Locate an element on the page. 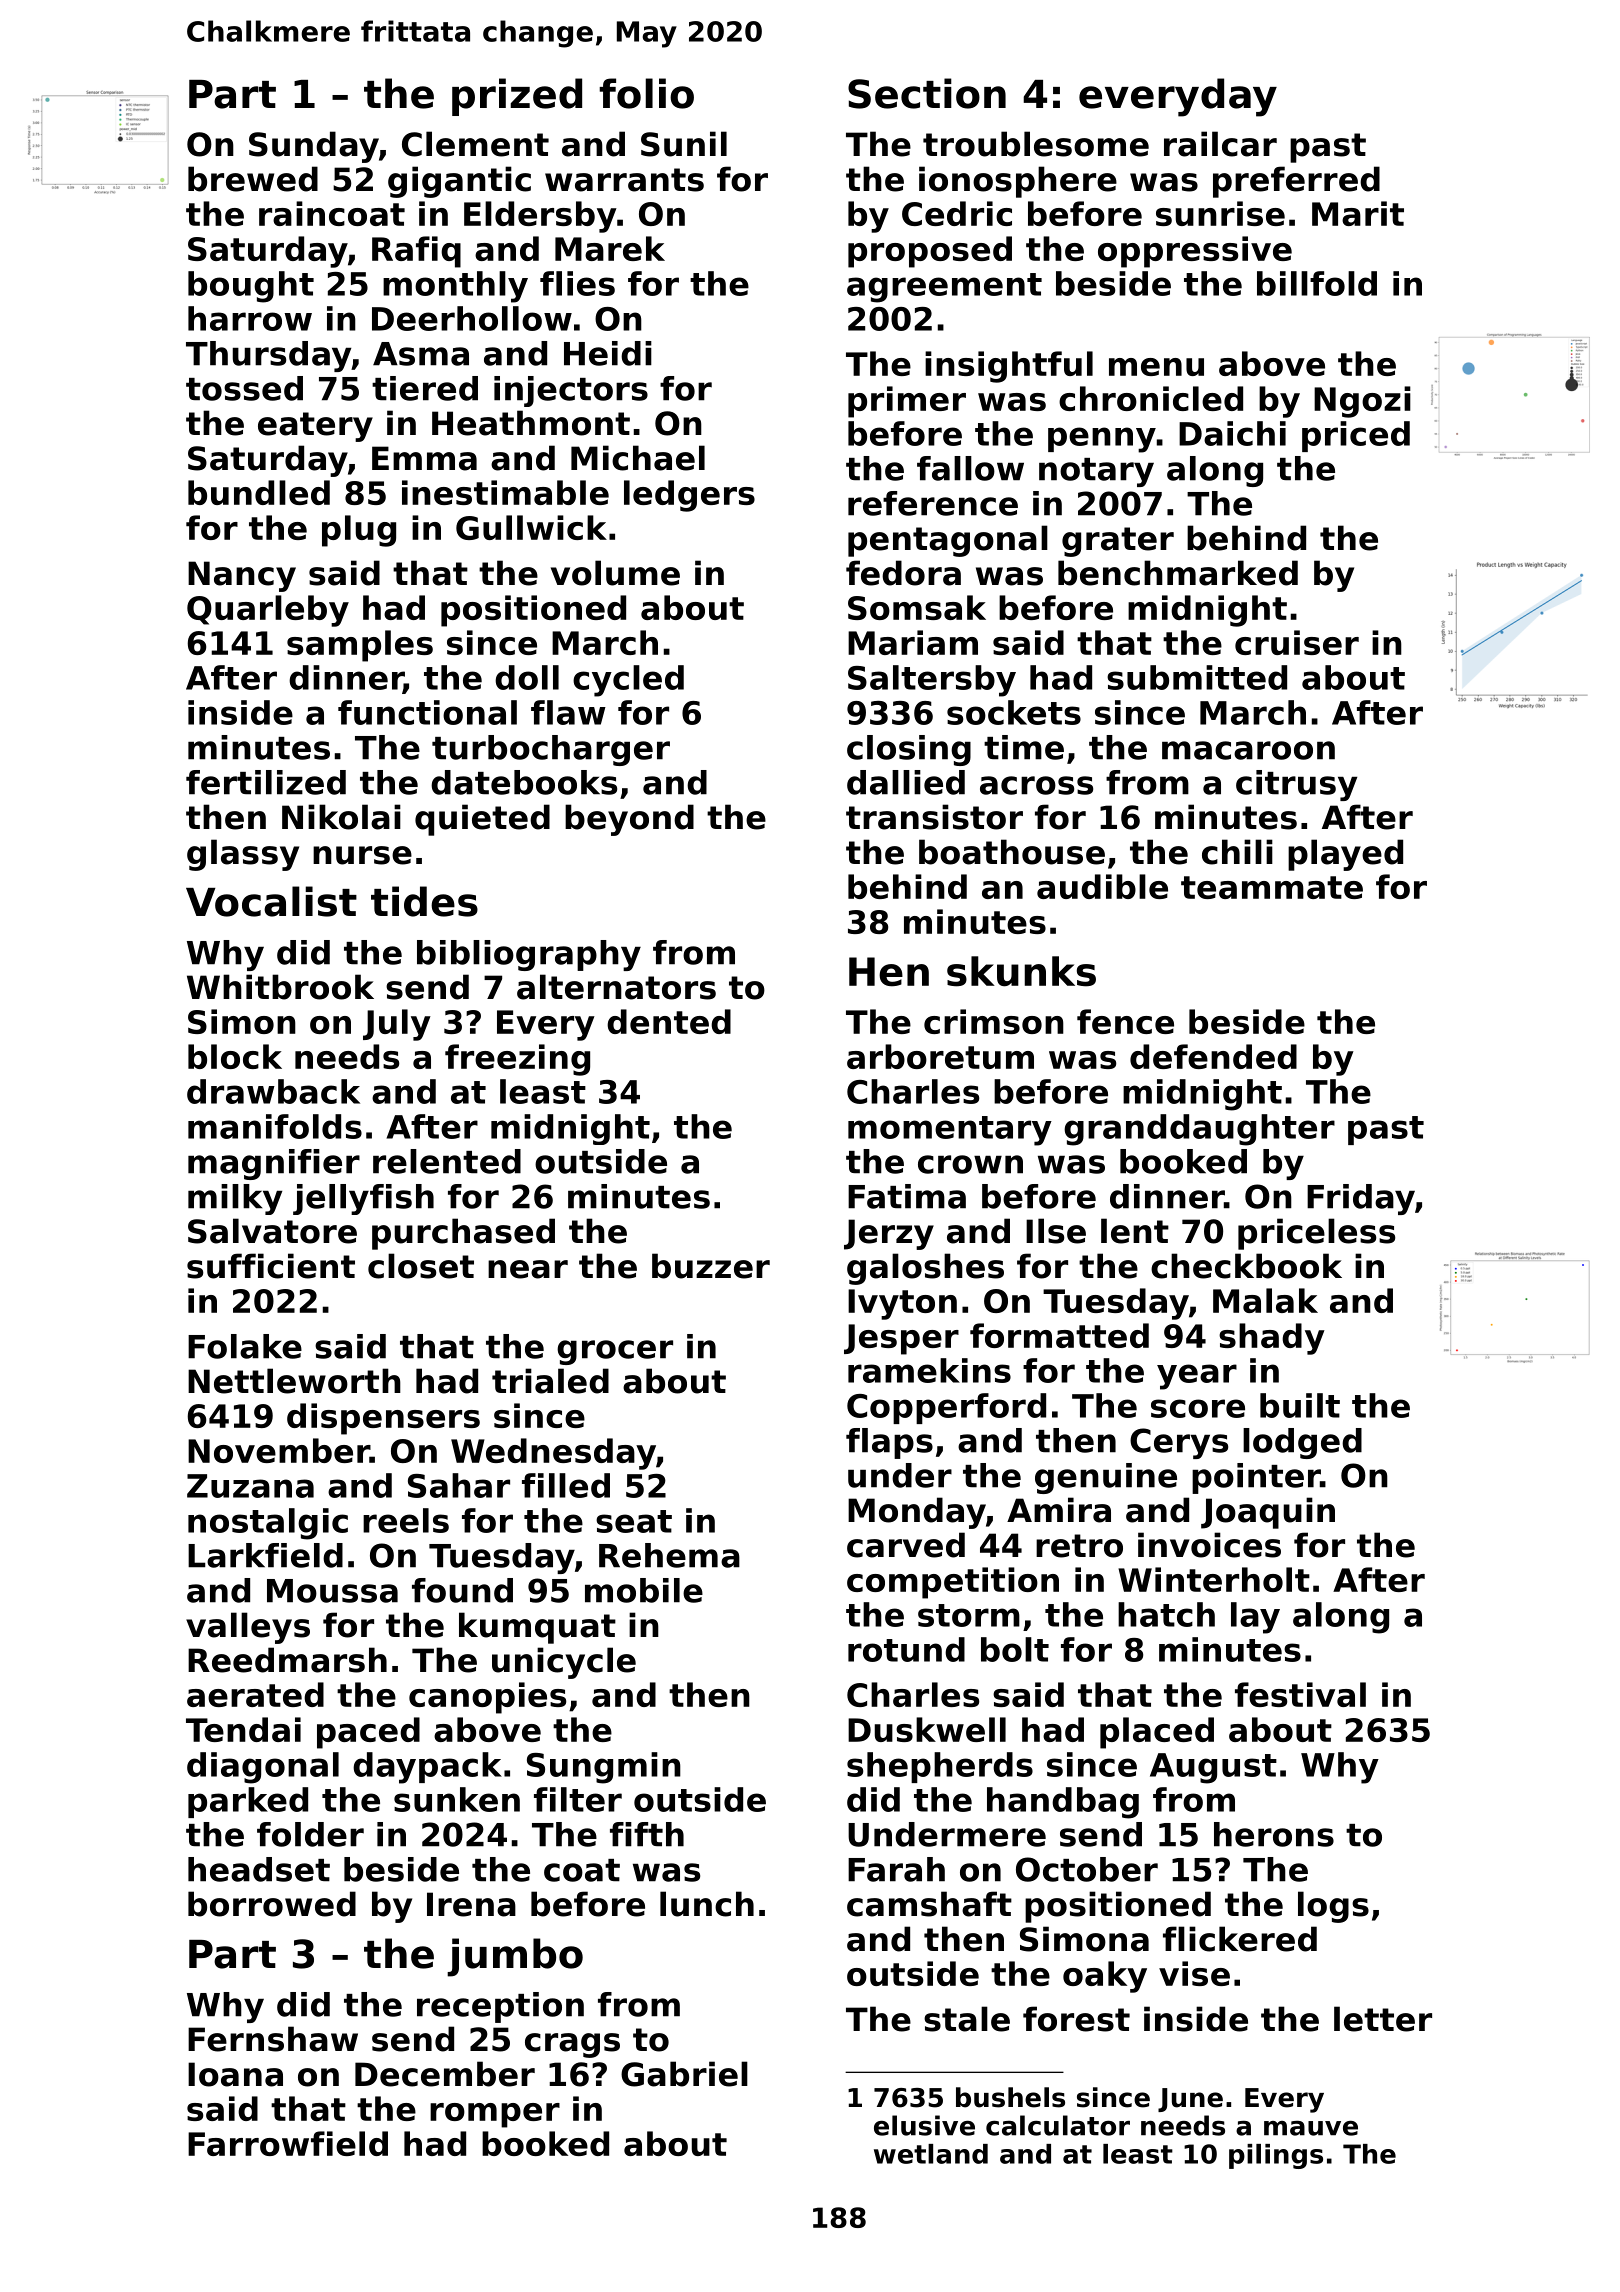 This image has height=2292, width=1620. Marit is located at coordinates (1358, 213).
